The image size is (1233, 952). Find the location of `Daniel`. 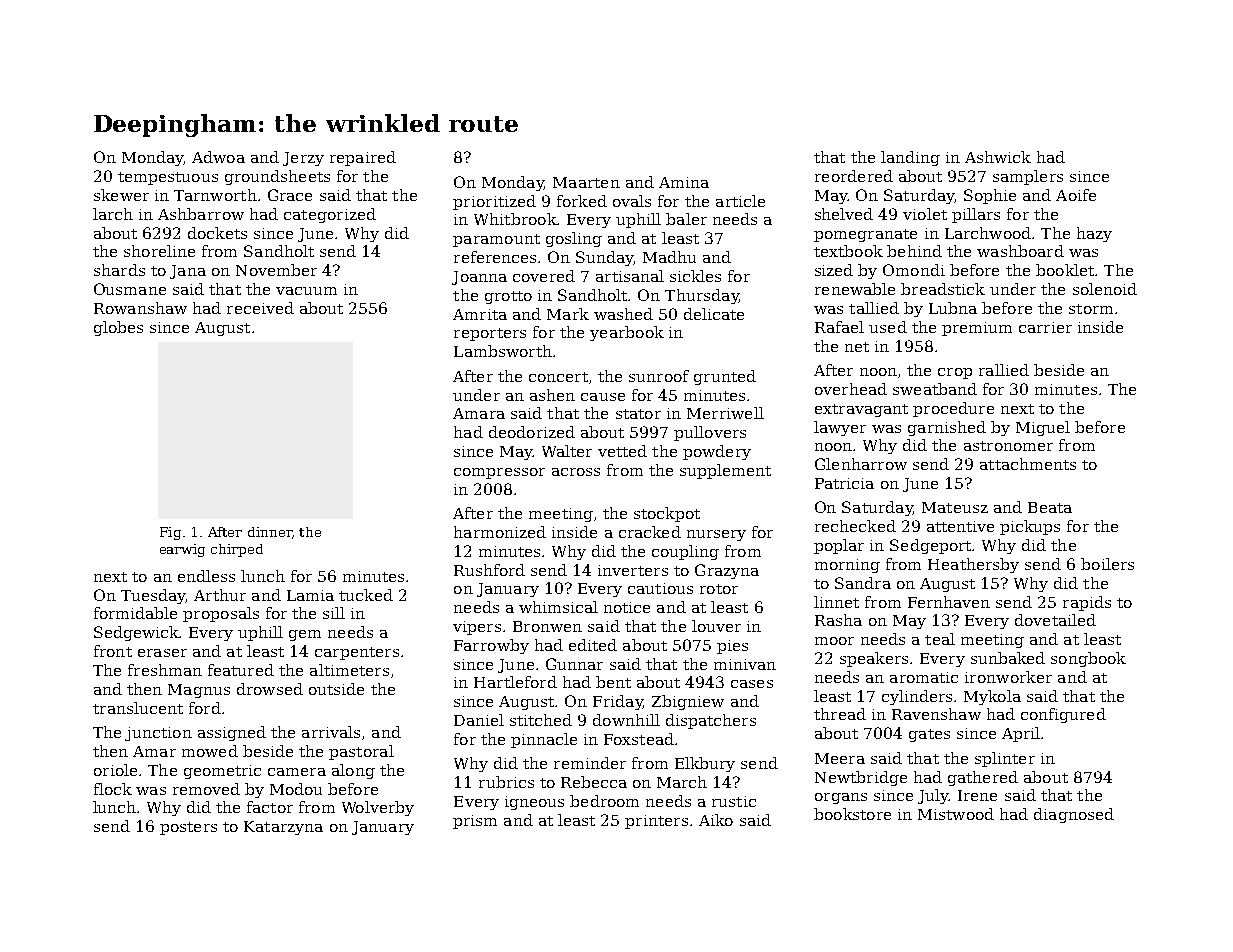

Daniel is located at coordinates (479, 720).
